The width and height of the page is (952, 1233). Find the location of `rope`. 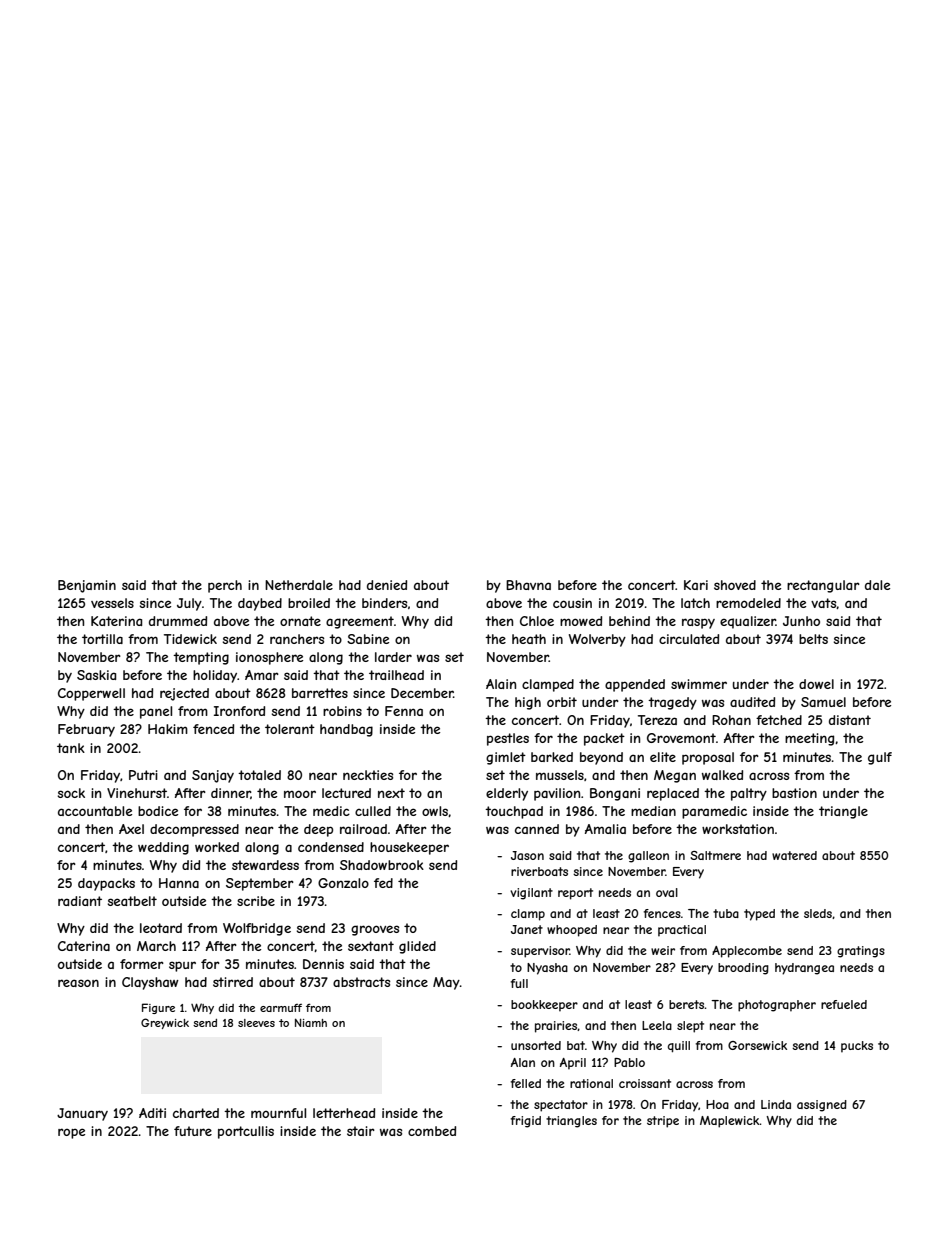

rope is located at coordinates (71, 1133).
